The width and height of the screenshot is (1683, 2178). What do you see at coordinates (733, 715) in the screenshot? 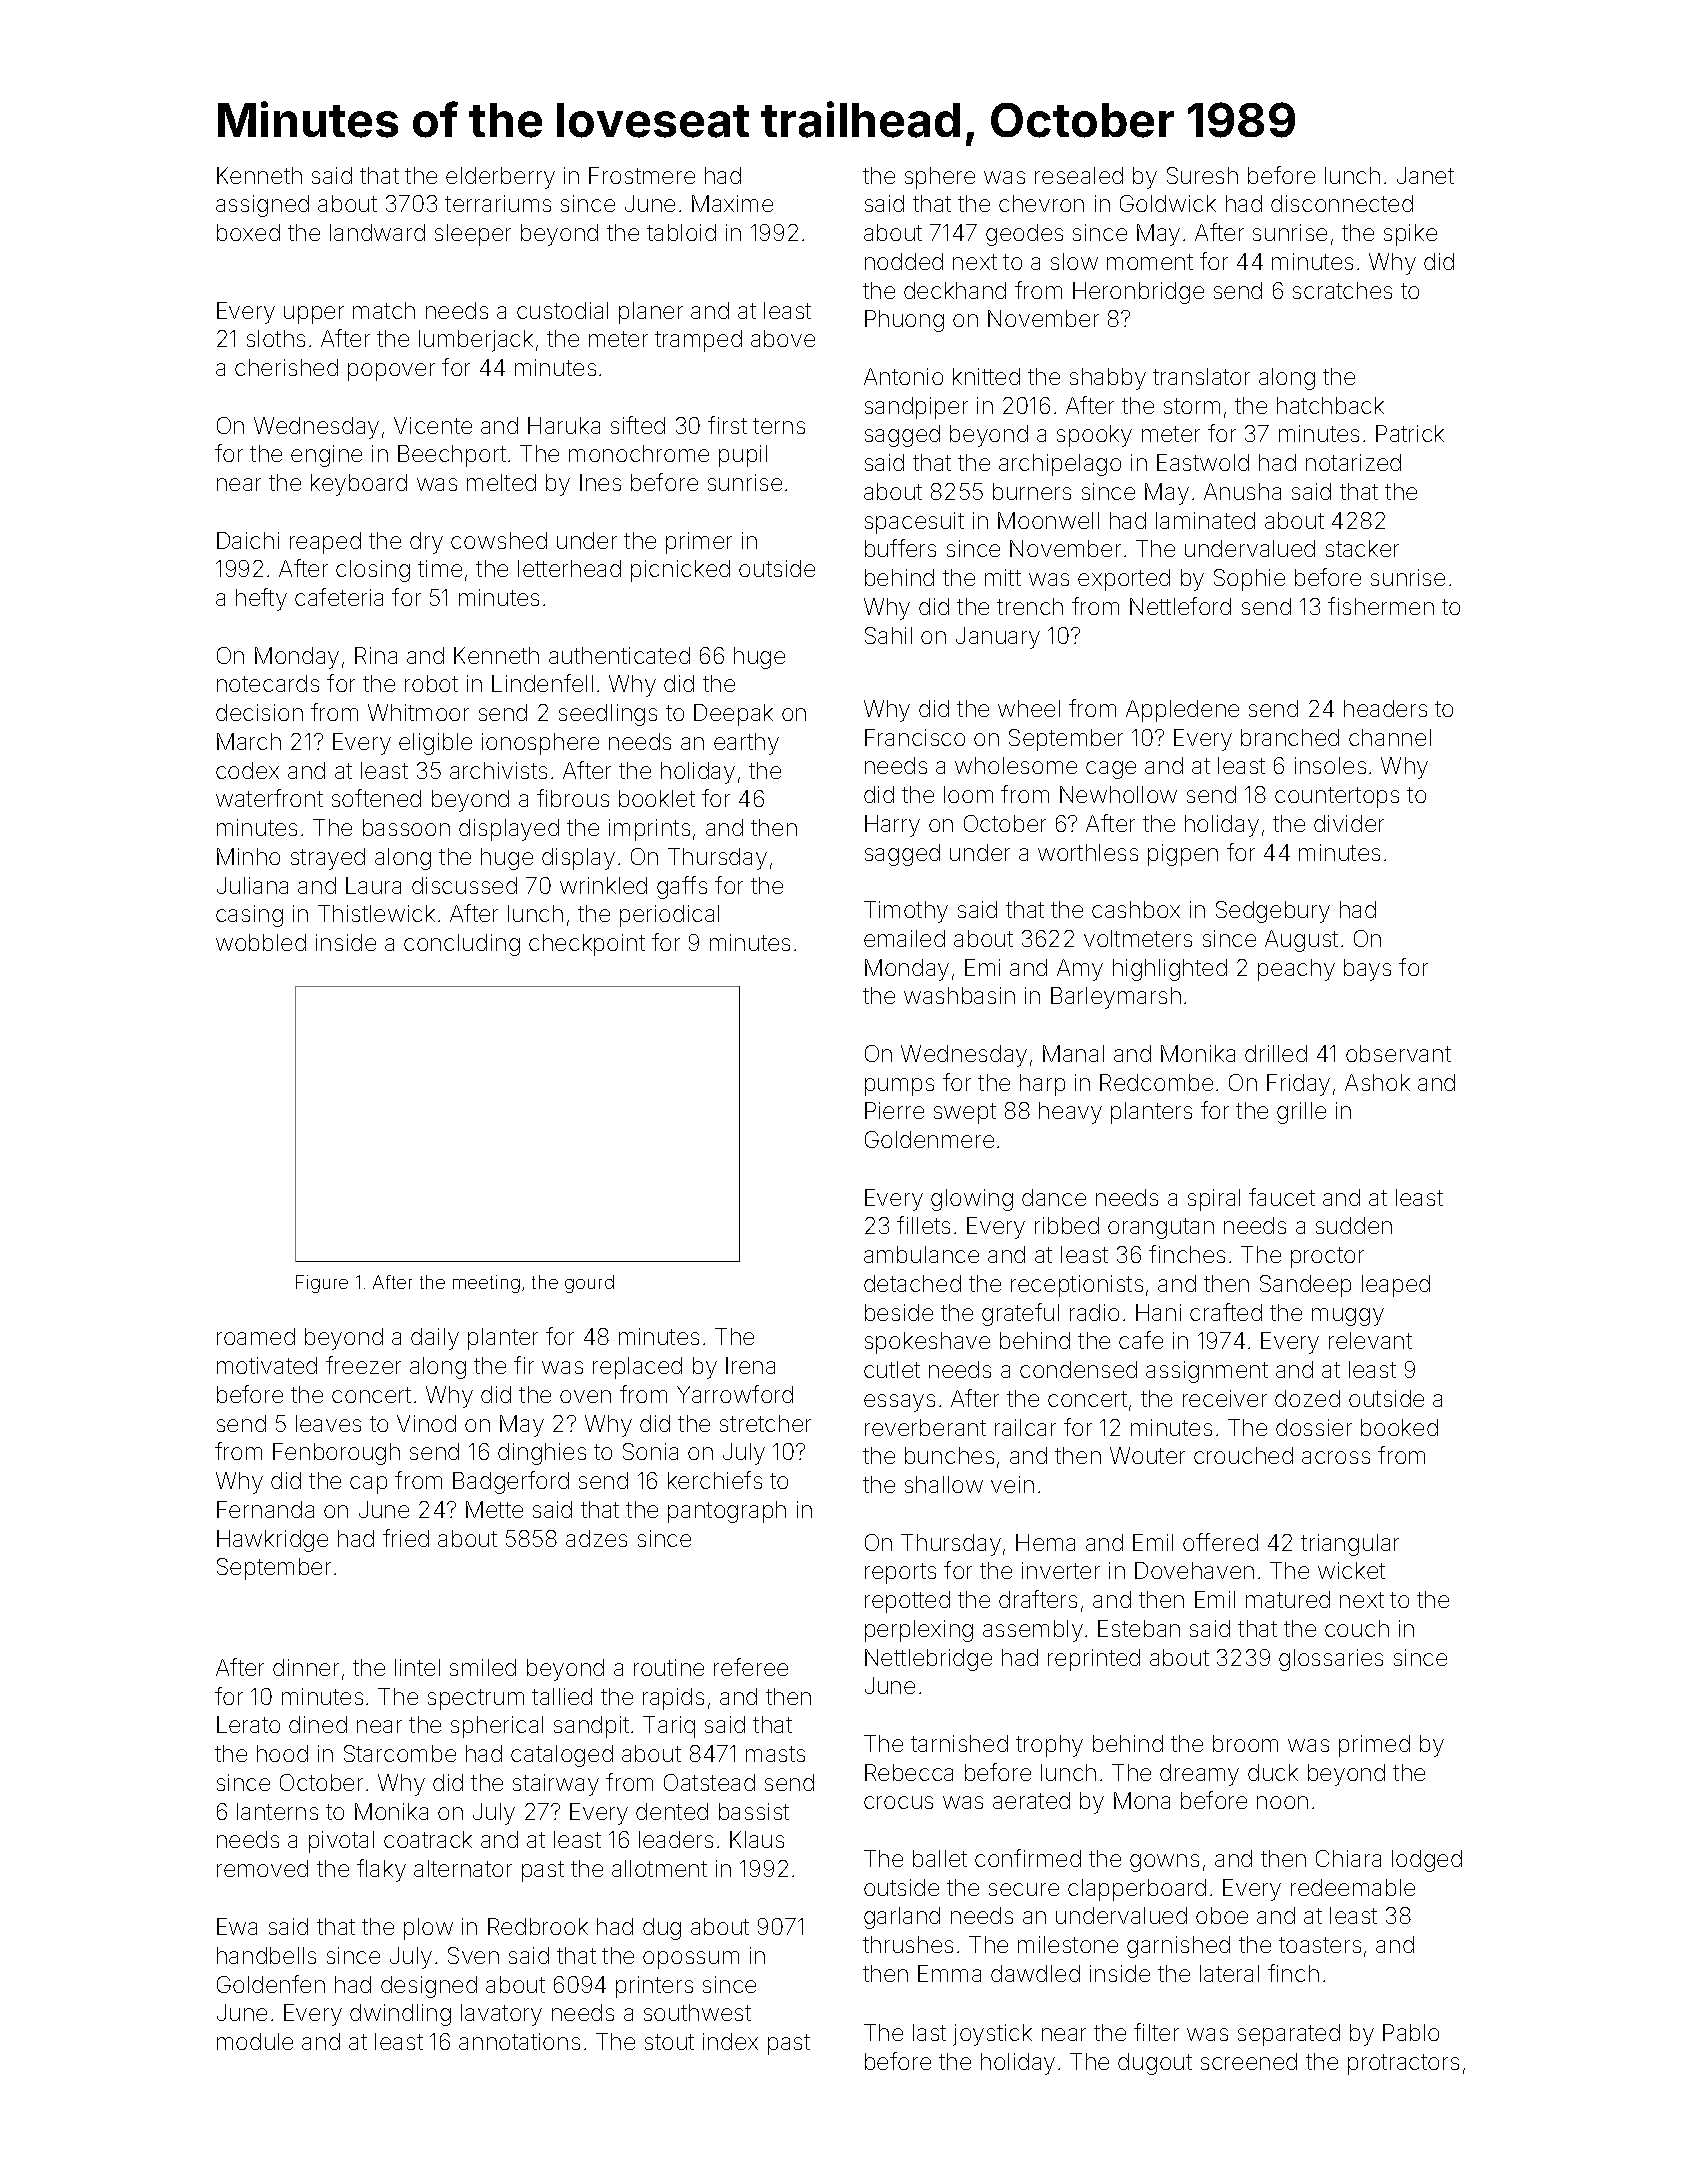
I see `Deepak` at bounding box center [733, 715].
